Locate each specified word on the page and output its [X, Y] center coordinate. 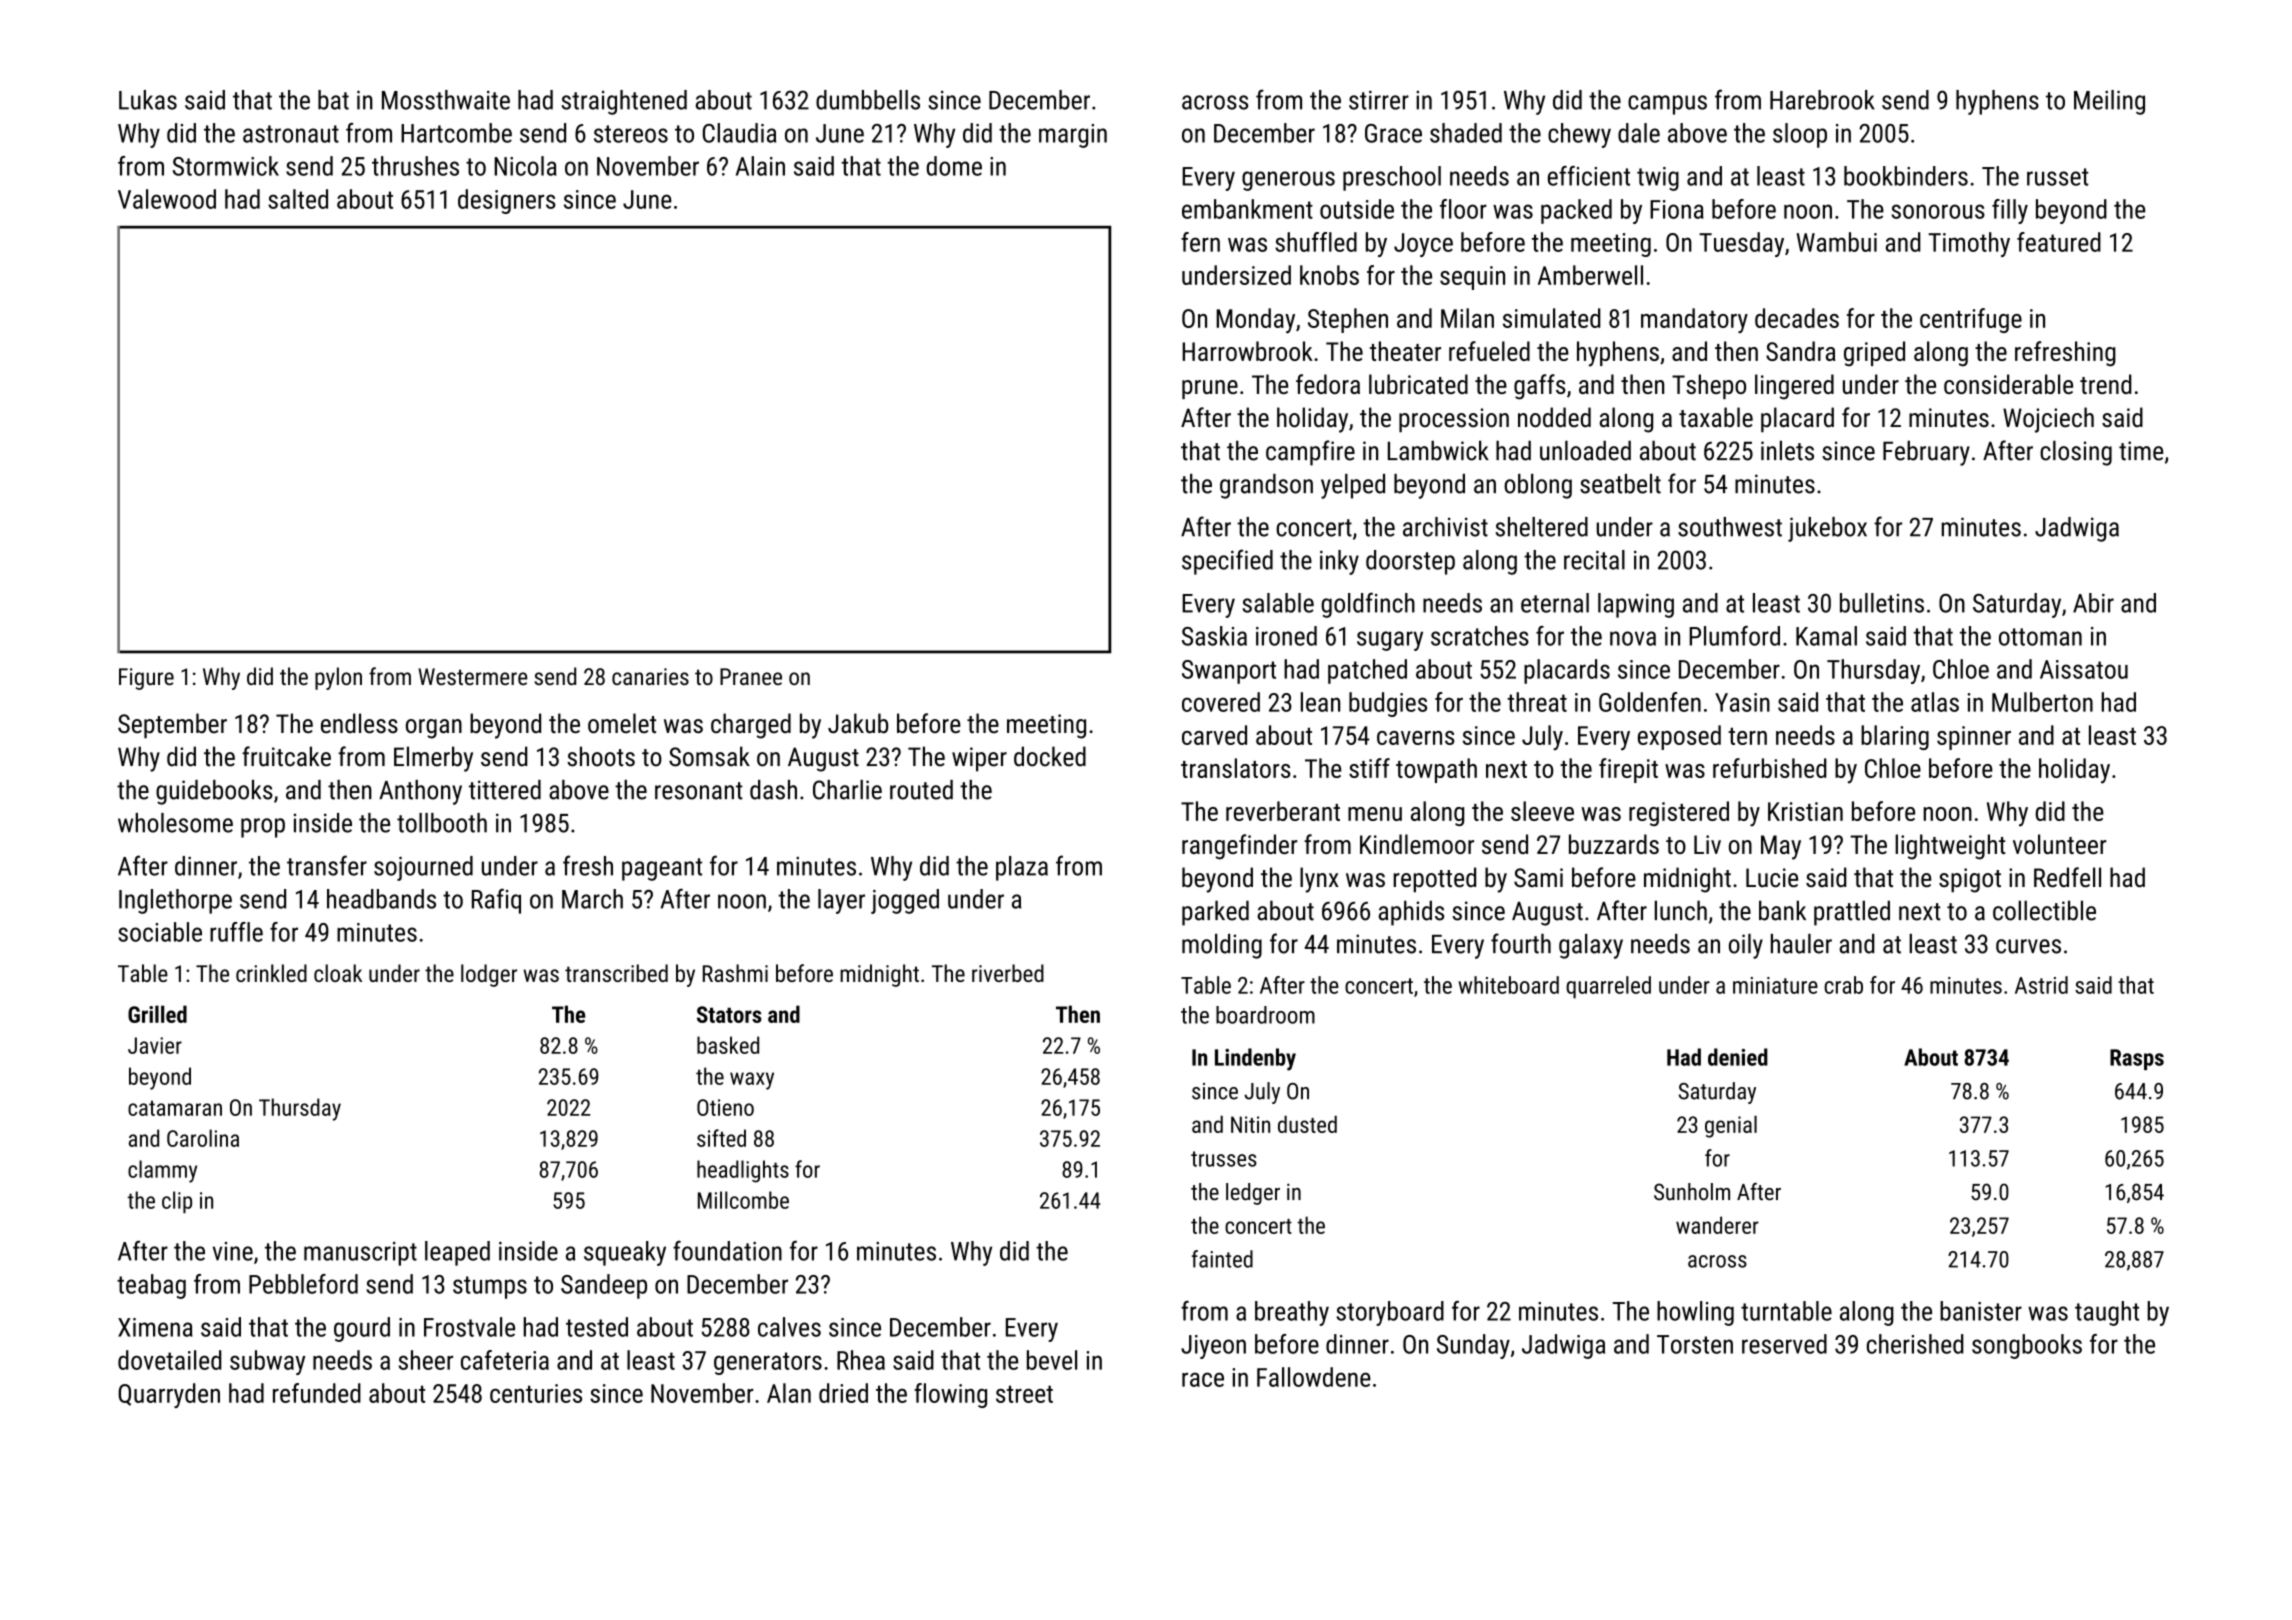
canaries [650, 676]
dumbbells [868, 100]
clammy [162, 1171]
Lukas [148, 100]
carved [1214, 735]
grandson [1266, 486]
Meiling [2109, 102]
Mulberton [2042, 702]
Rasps [2137, 1059]
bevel [1052, 1360]
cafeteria [505, 1360]
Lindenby [1255, 1059]
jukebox [1827, 529]
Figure [146, 679]
